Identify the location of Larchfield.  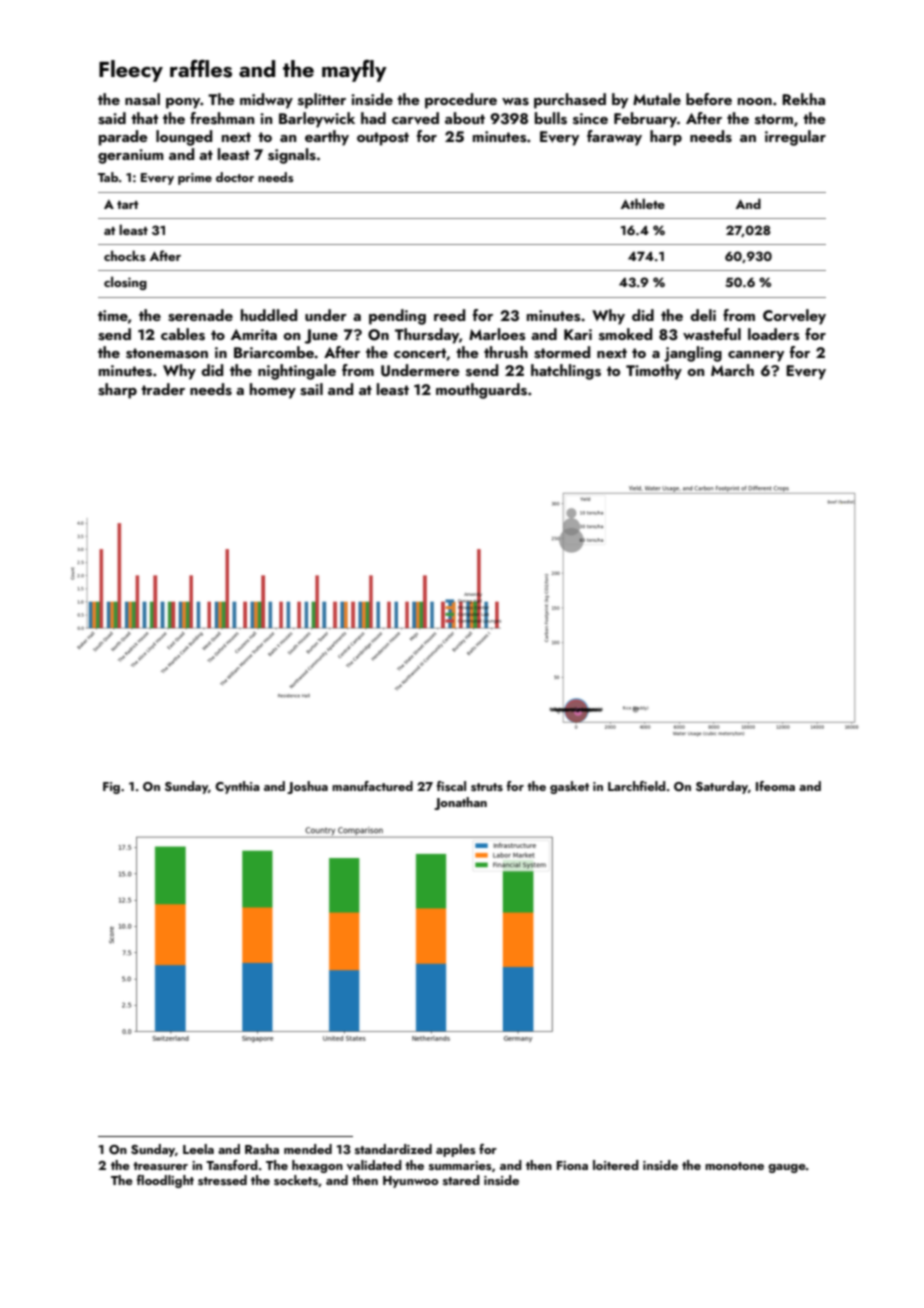
(636, 786).
